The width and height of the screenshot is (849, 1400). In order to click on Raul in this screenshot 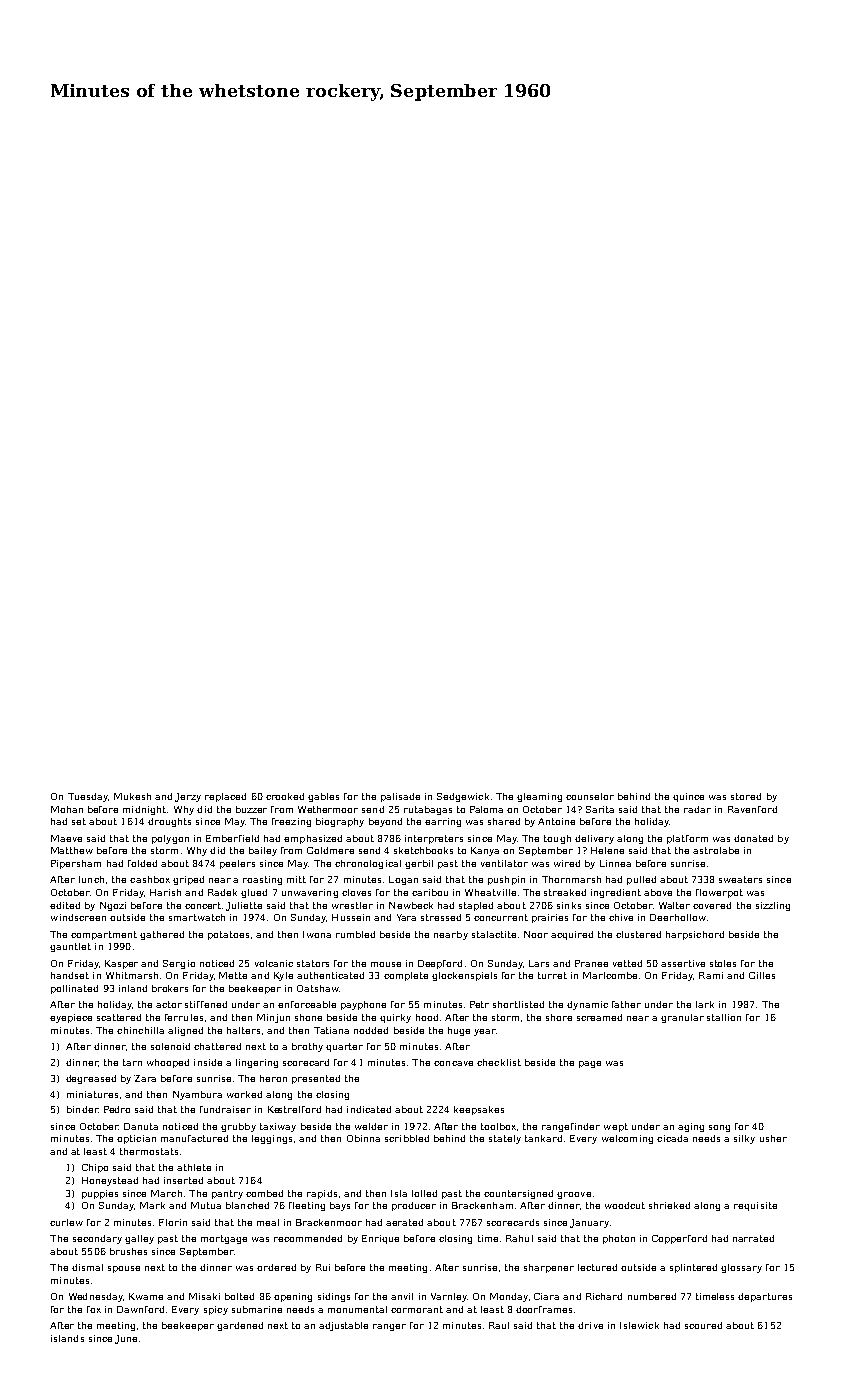, I will do `click(499, 1325)`.
